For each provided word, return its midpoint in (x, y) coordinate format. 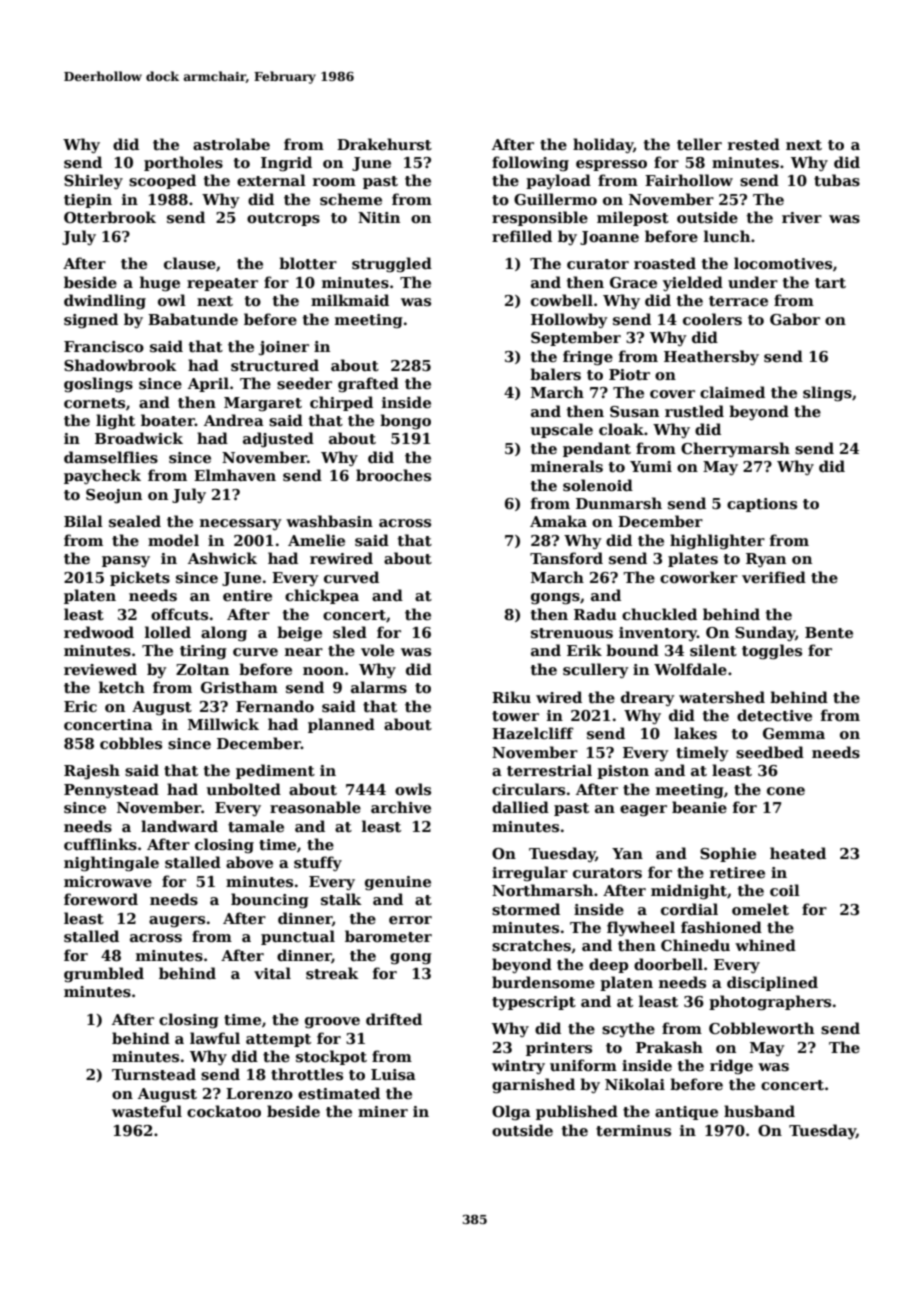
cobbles (131, 743)
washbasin (329, 521)
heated (798, 853)
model (173, 540)
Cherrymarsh (735, 449)
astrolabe (231, 144)
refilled (522, 236)
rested (754, 144)
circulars (528, 789)
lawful (215, 1038)
